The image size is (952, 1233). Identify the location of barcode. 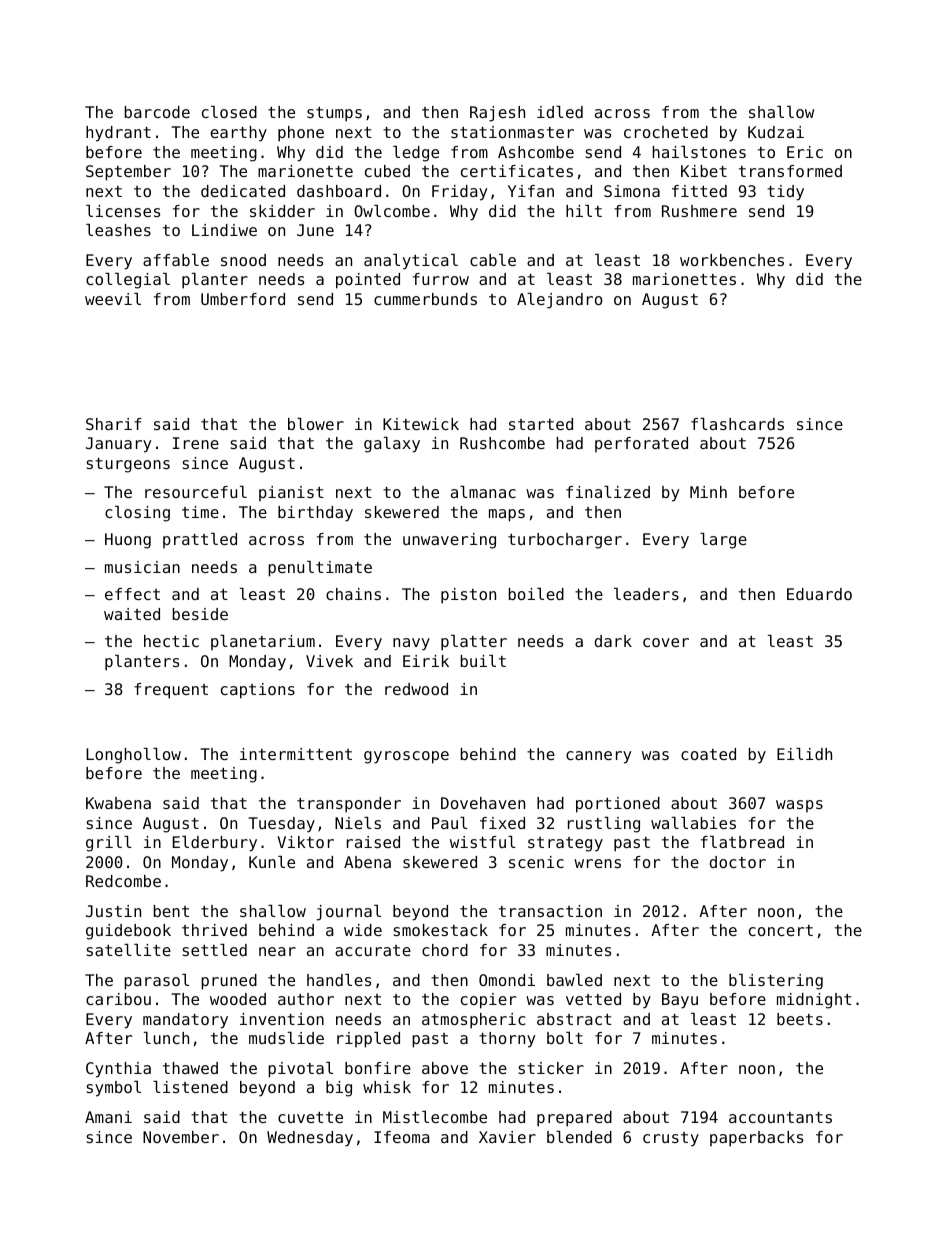
(157, 112).
